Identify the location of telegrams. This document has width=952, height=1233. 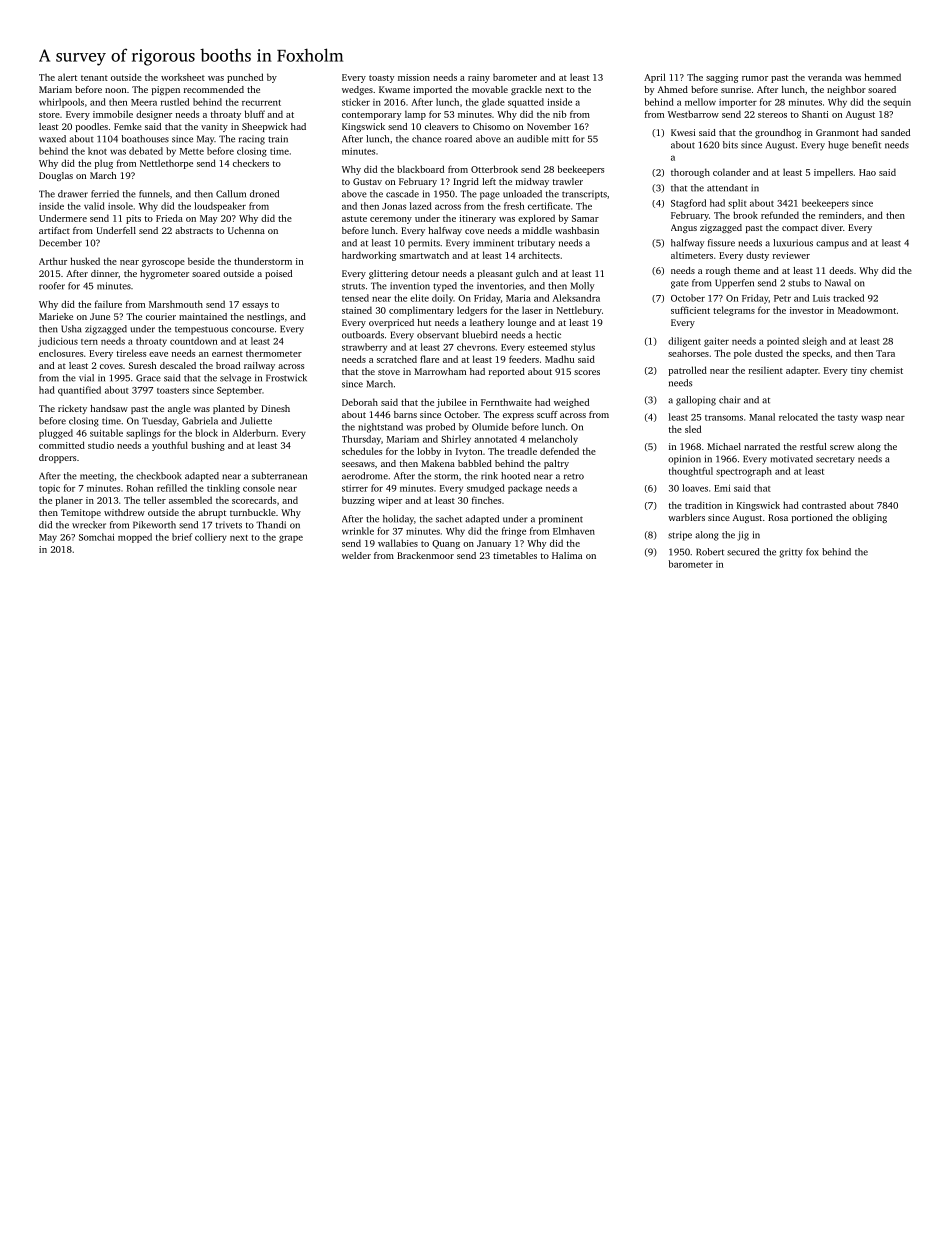
(734, 311).
